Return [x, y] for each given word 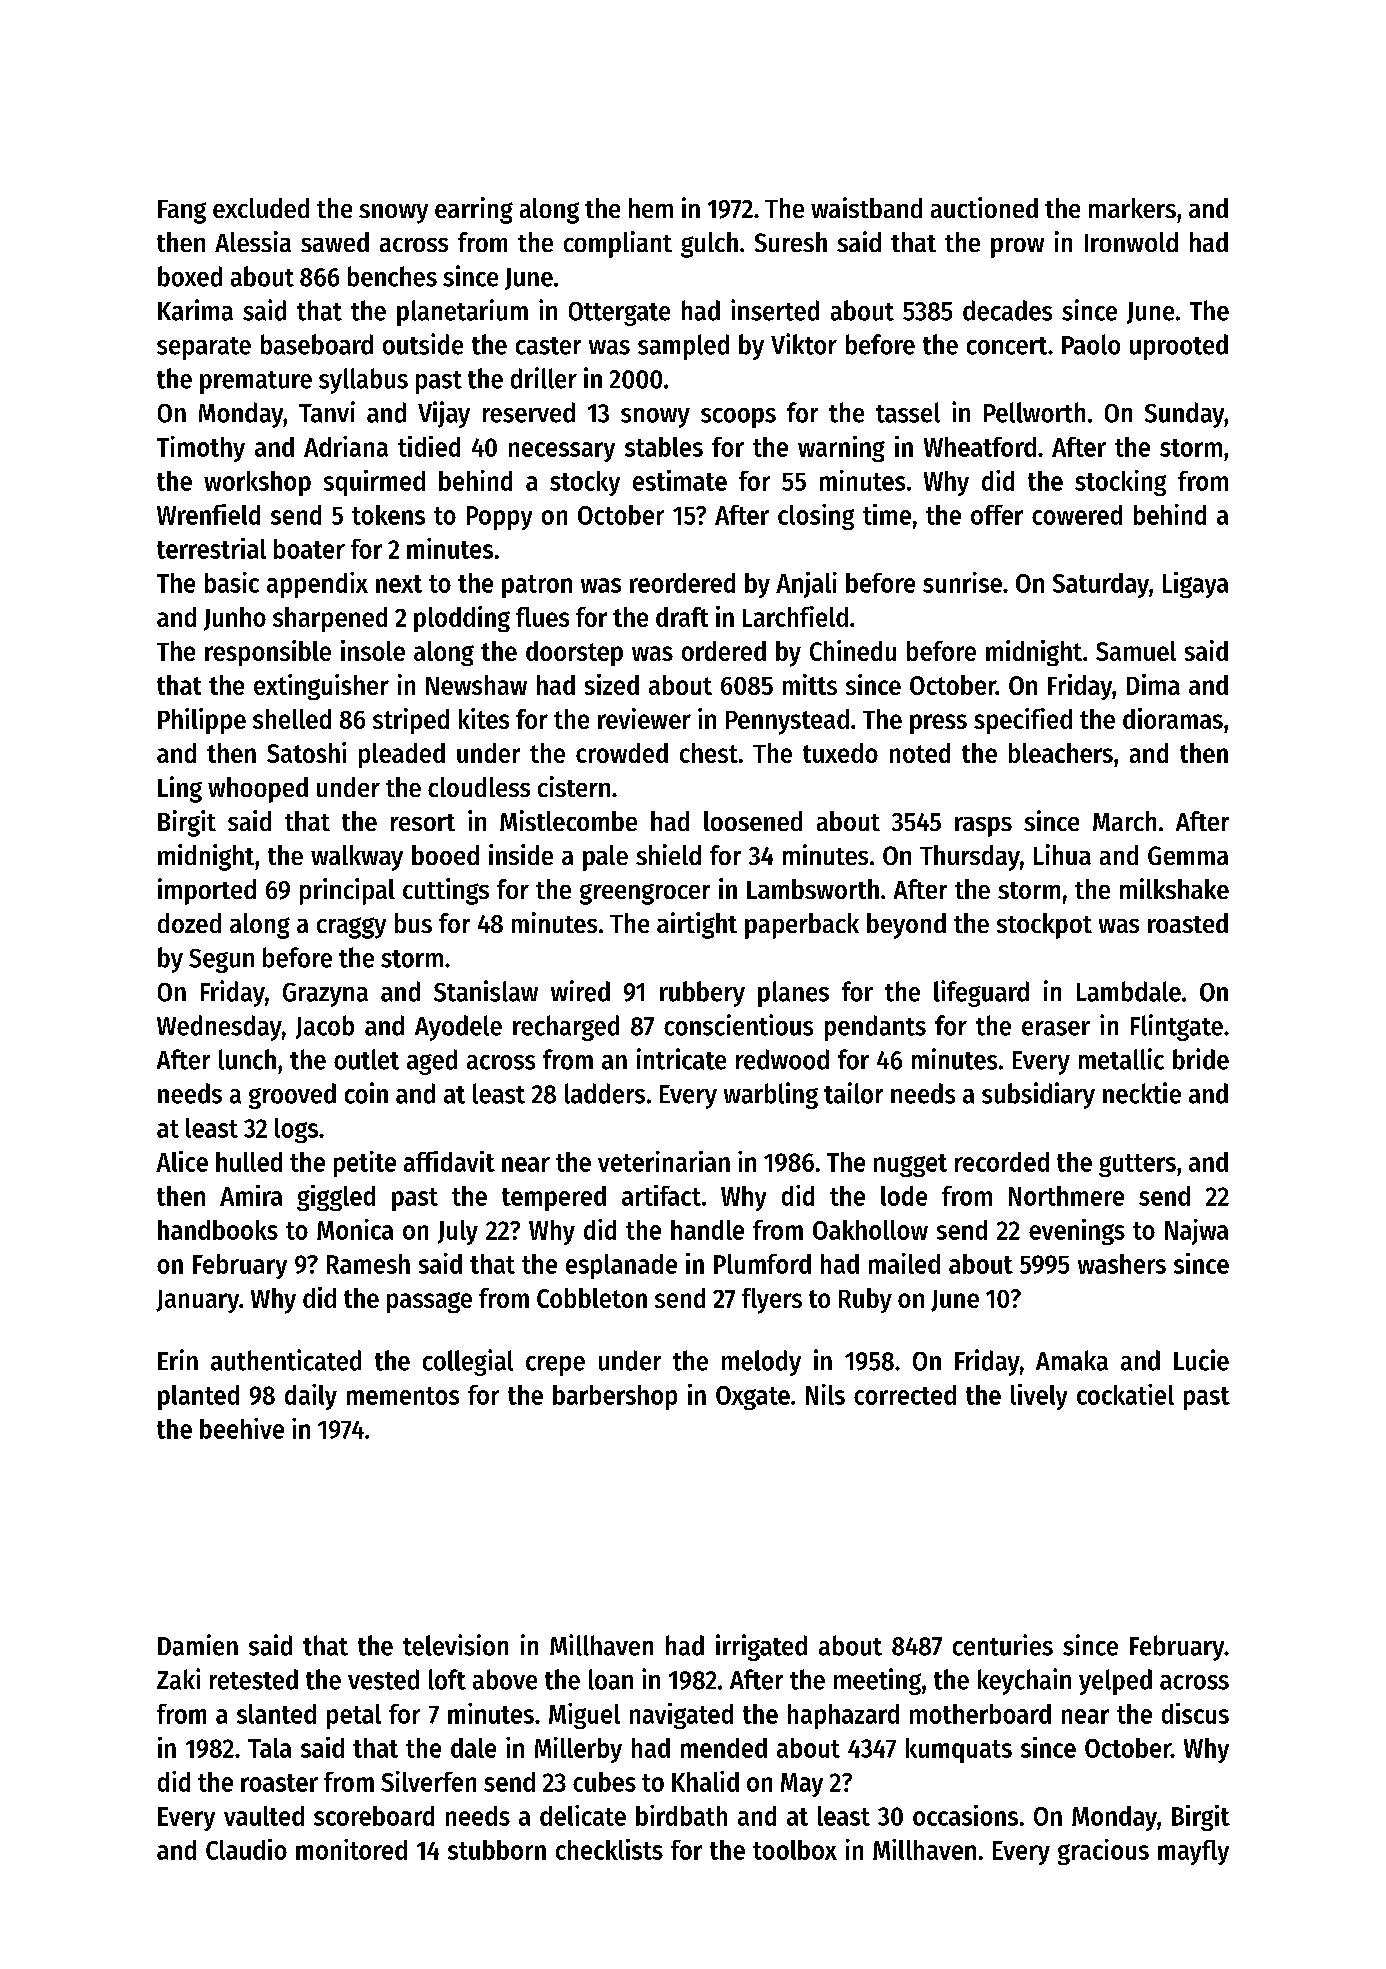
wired [580, 991]
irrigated [761, 1647]
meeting [877, 1681]
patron [537, 586]
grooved [292, 1096]
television [455, 1645]
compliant [618, 244]
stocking [1120, 483]
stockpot [1044, 926]
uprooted [1179, 347]
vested [383, 1679]
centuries [1003, 1645]
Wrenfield [208, 514]
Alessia [253, 241]
